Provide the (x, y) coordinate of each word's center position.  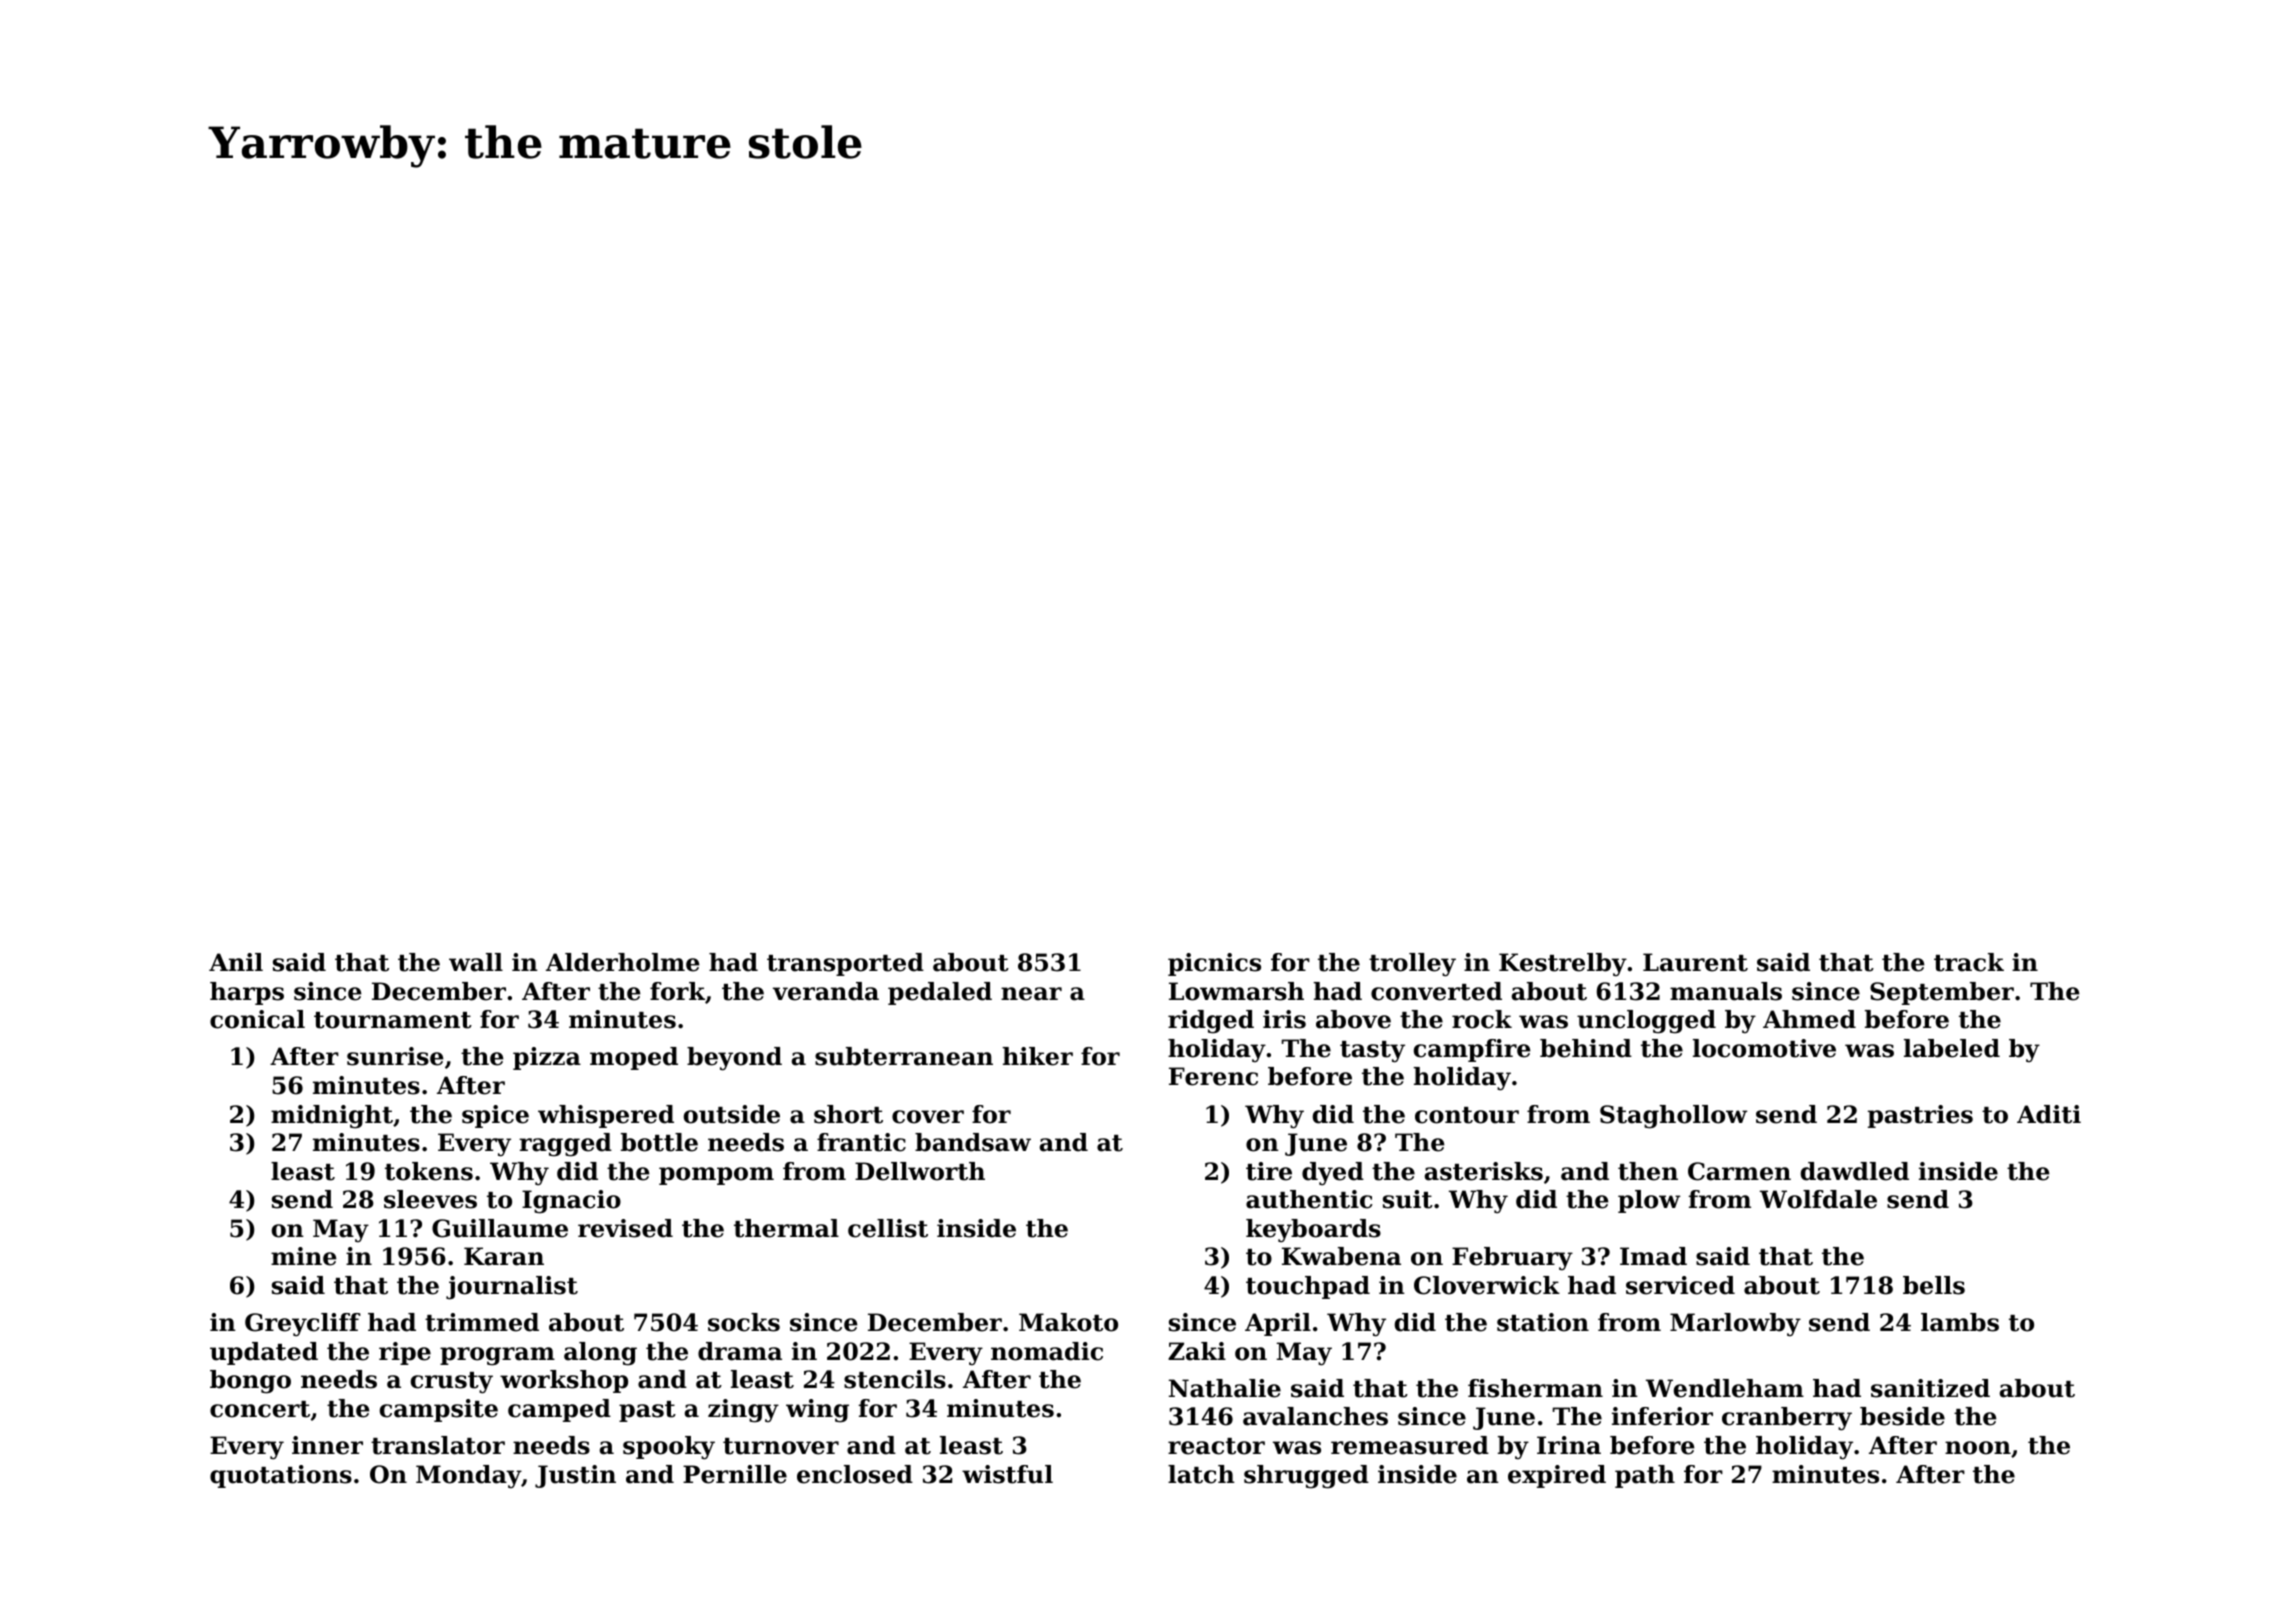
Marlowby (1735, 1324)
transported (845, 964)
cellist (888, 1228)
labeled (1952, 1048)
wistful (1007, 1474)
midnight (332, 1117)
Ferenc (1213, 1076)
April (1278, 1324)
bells (1934, 1285)
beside (1902, 1416)
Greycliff (303, 1324)
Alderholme (622, 962)
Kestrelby (1563, 964)
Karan (504, 1256)
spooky (669, 1448)
